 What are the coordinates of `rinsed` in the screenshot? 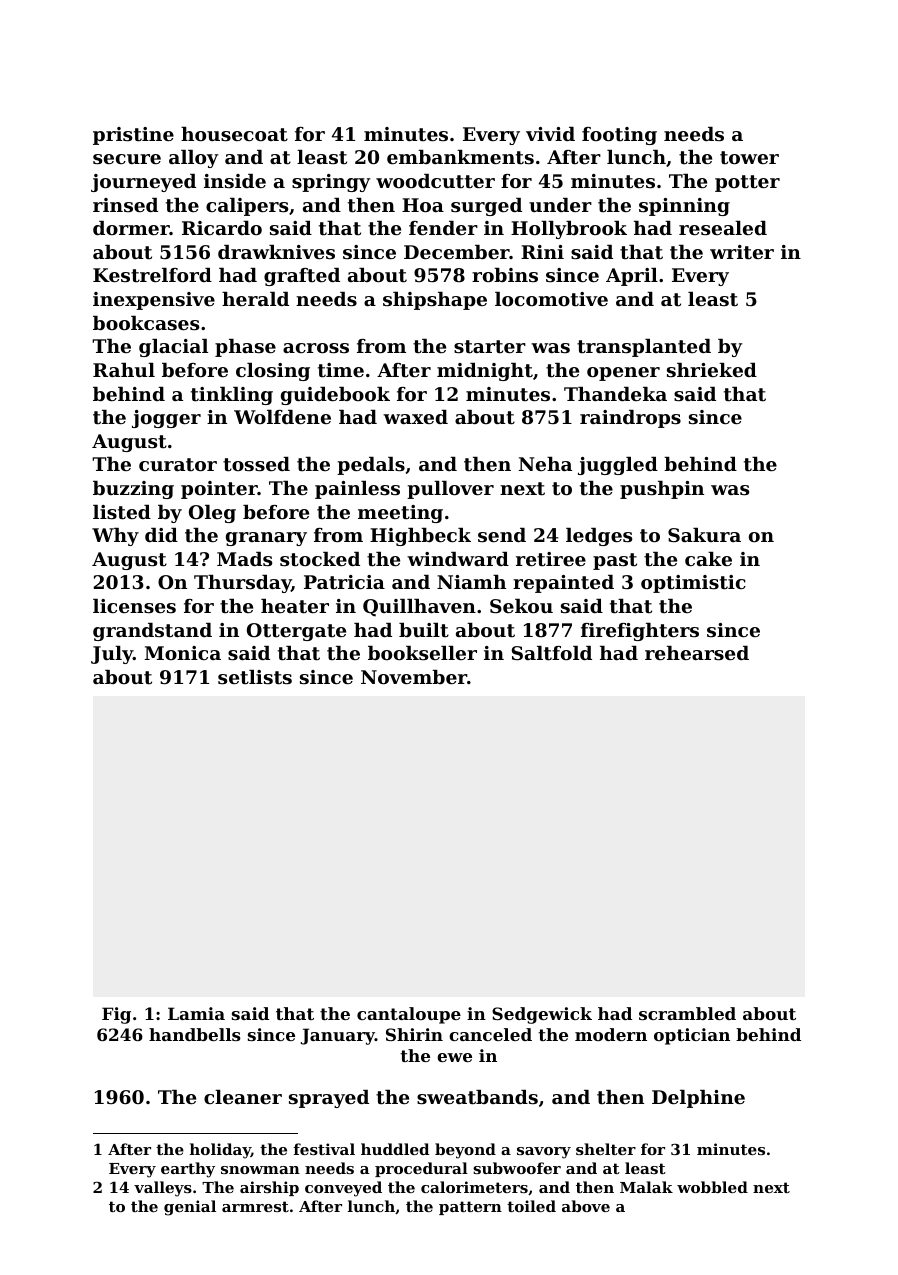 It's located at (125, 205).
